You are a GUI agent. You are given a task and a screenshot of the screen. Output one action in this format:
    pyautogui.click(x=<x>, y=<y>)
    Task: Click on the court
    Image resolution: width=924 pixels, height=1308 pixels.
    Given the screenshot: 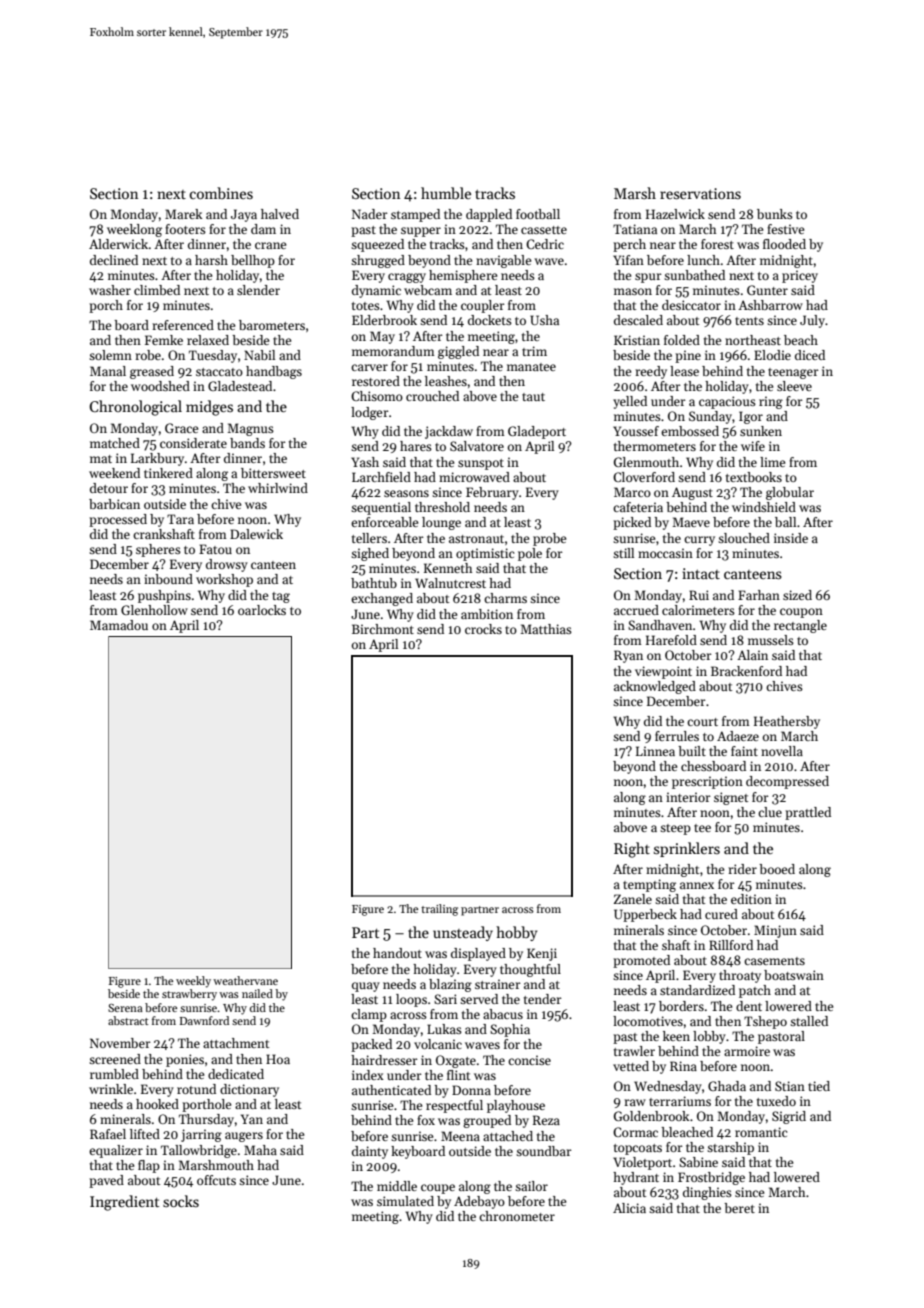 What is the action you would take?
    pyautogui.click(x=702, y=722)
